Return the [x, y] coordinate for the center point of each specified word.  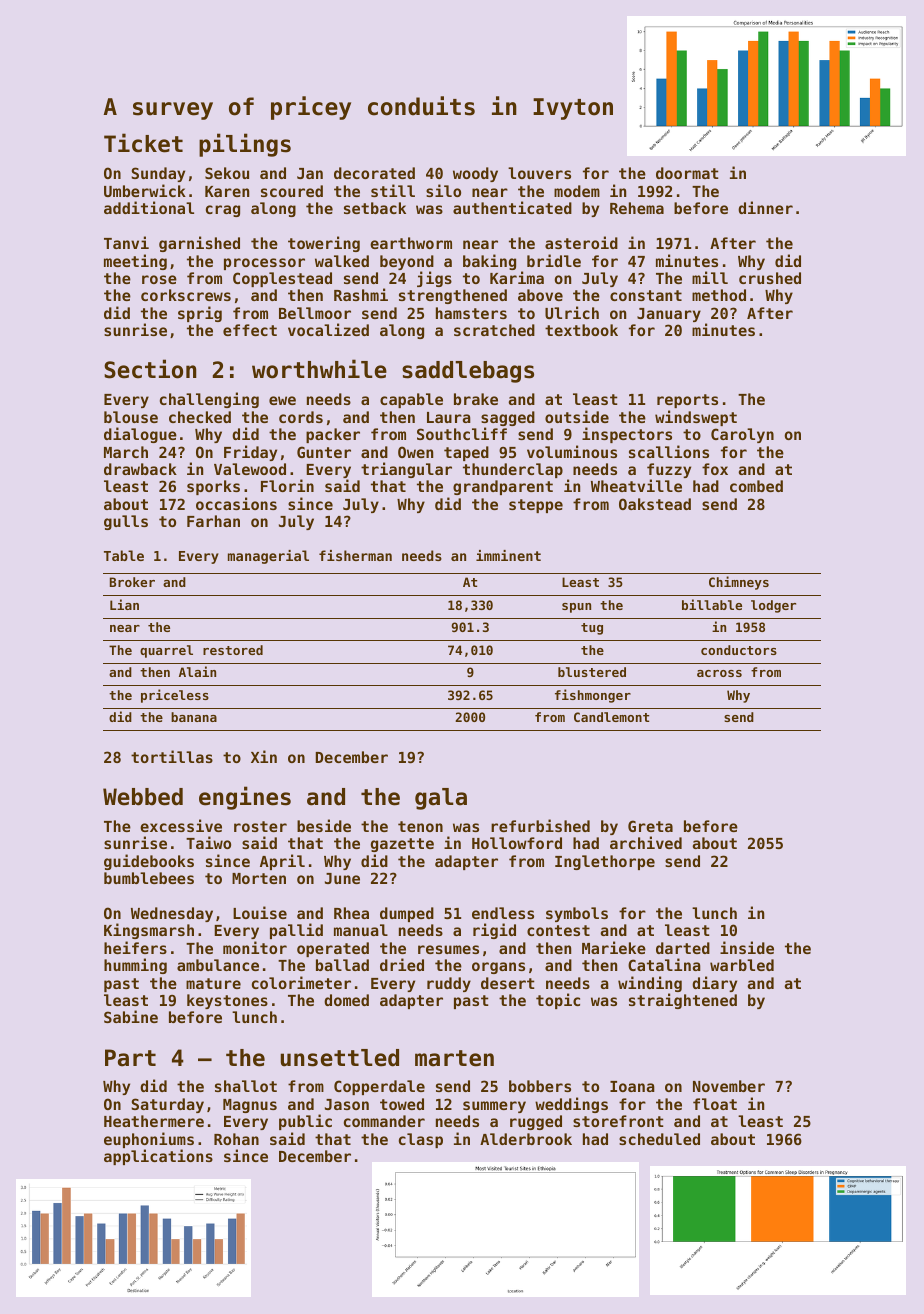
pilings [245, 145]
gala [441, 799]
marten [454, 1058]
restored [233, 650]
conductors [739, 650]
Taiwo [208, 842]
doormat [687, 173]
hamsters [471, 313]
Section [150, 369]
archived [646, 842]
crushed [770, 278]
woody [475, 174]
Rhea [351, 913]
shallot [246, 1086]
